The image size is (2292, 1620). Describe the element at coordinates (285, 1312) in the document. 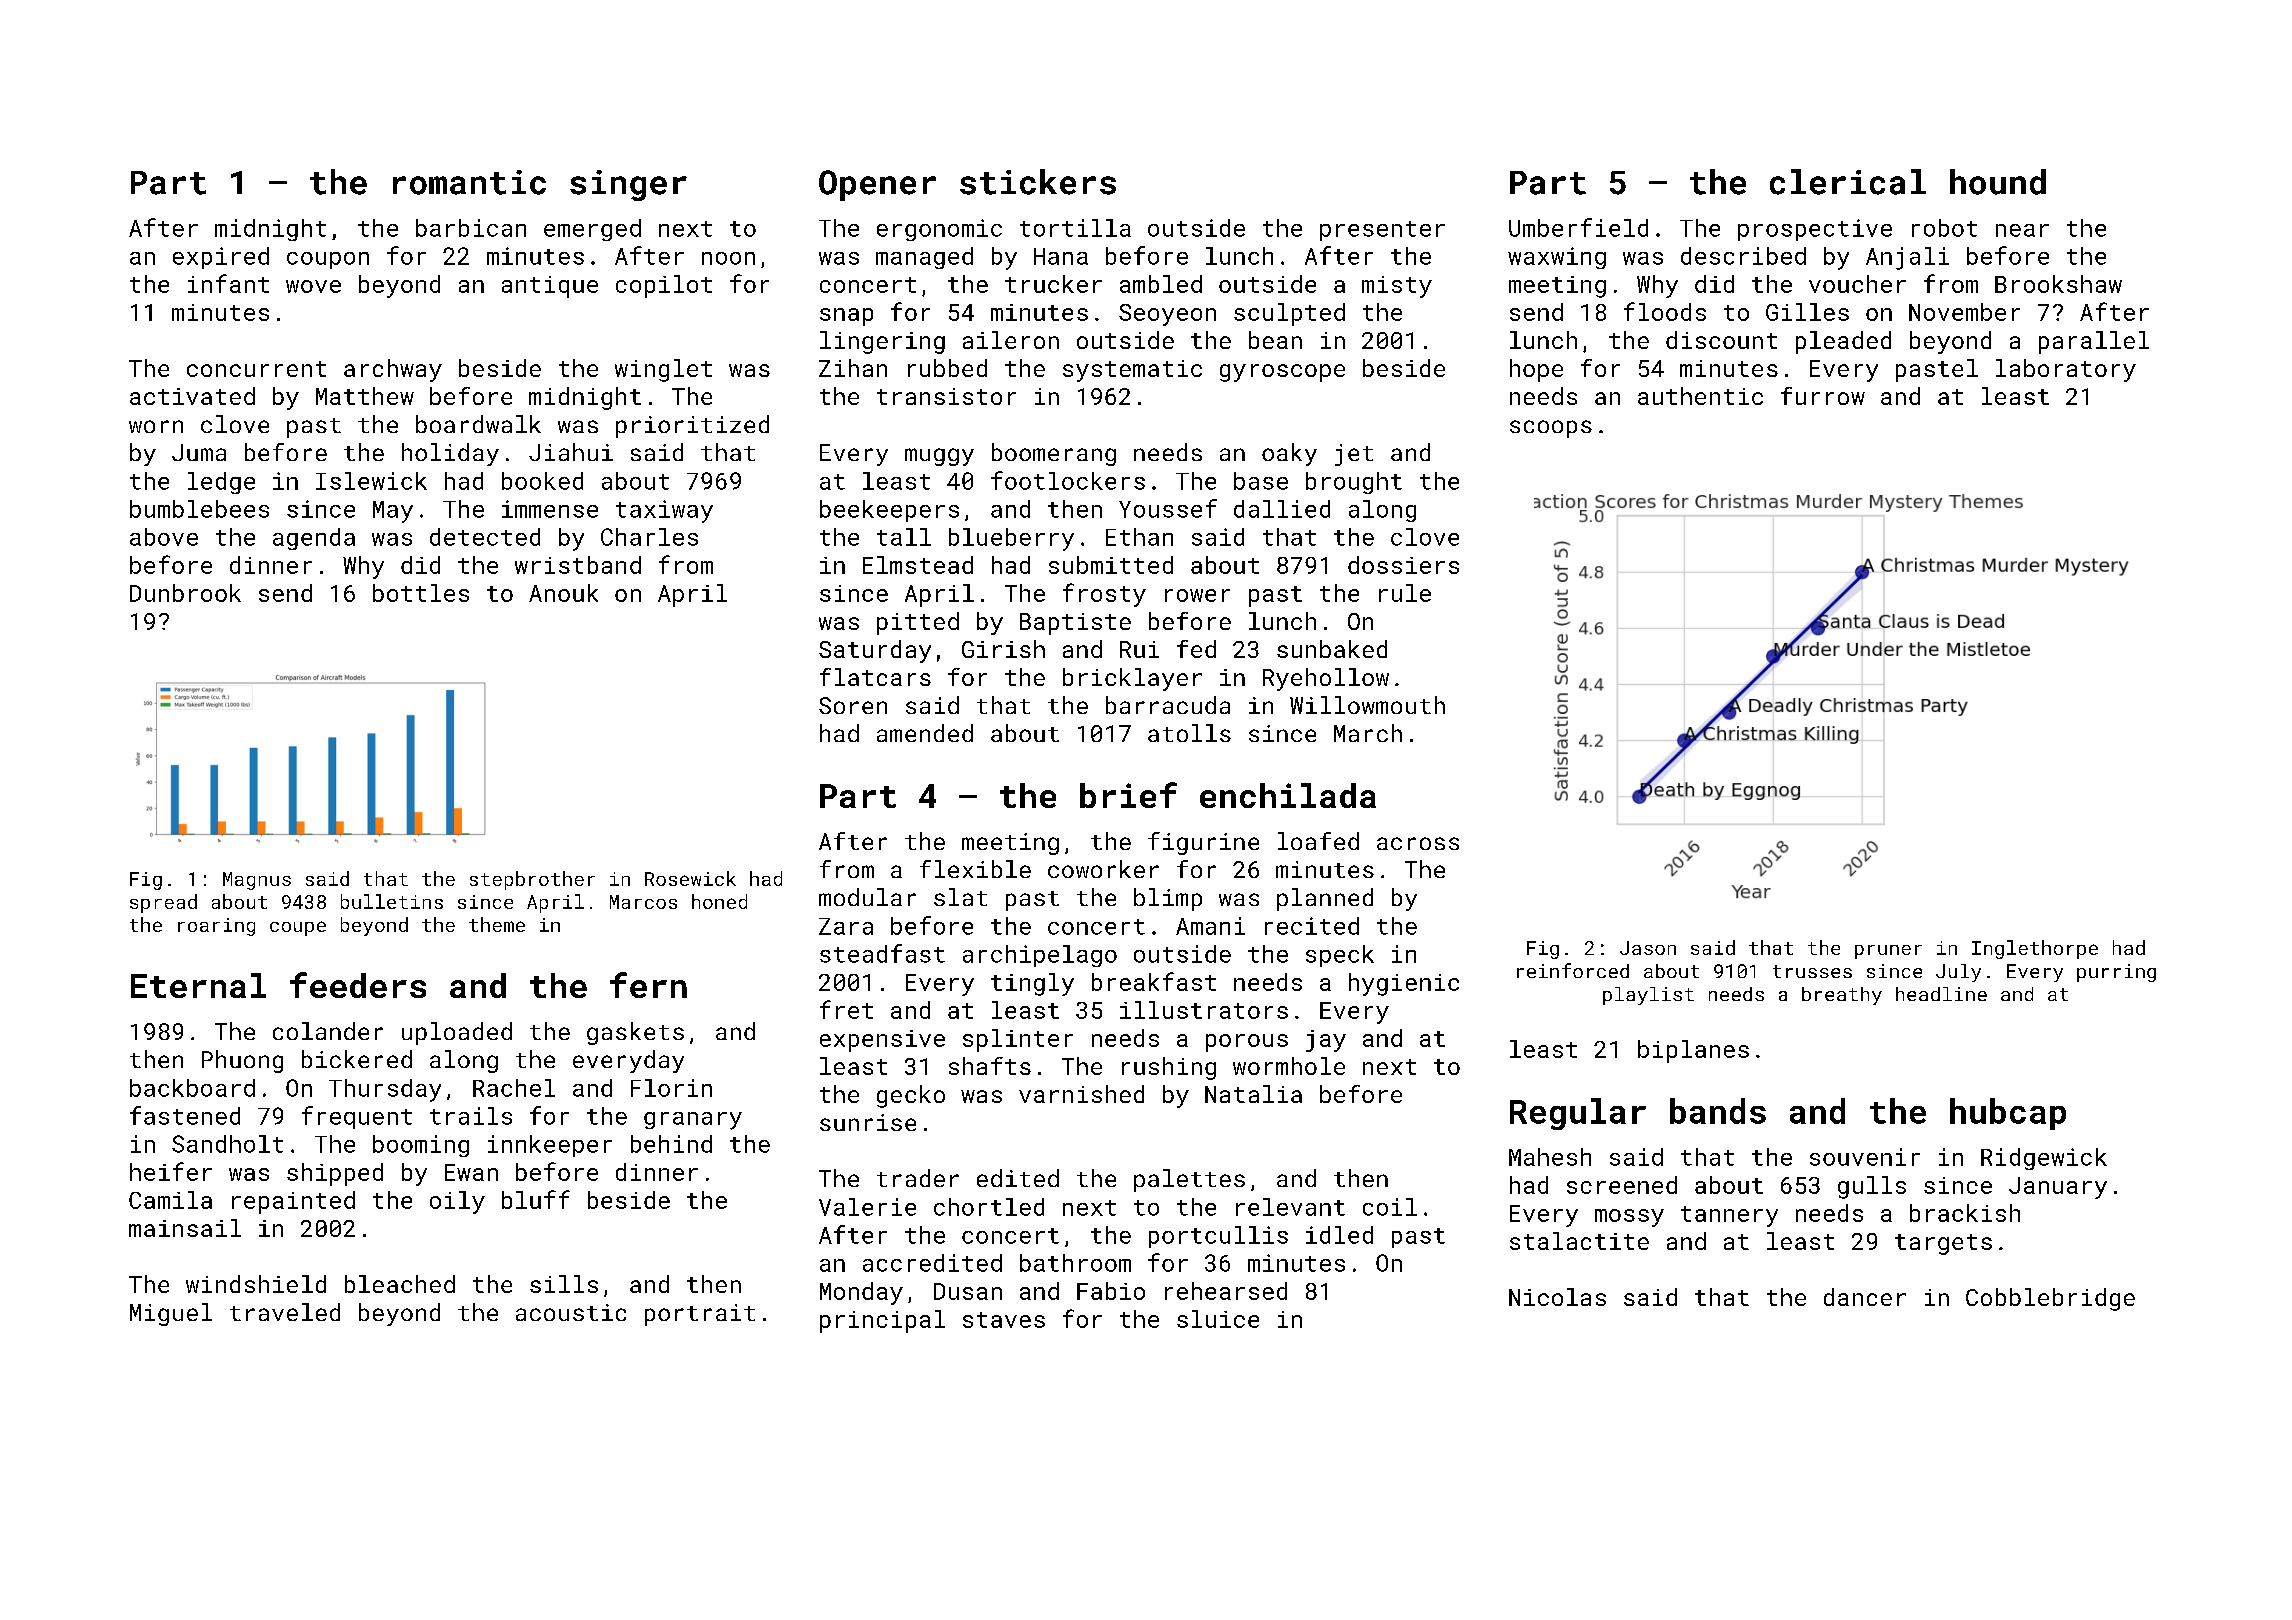

I see `traveled` at that location.
